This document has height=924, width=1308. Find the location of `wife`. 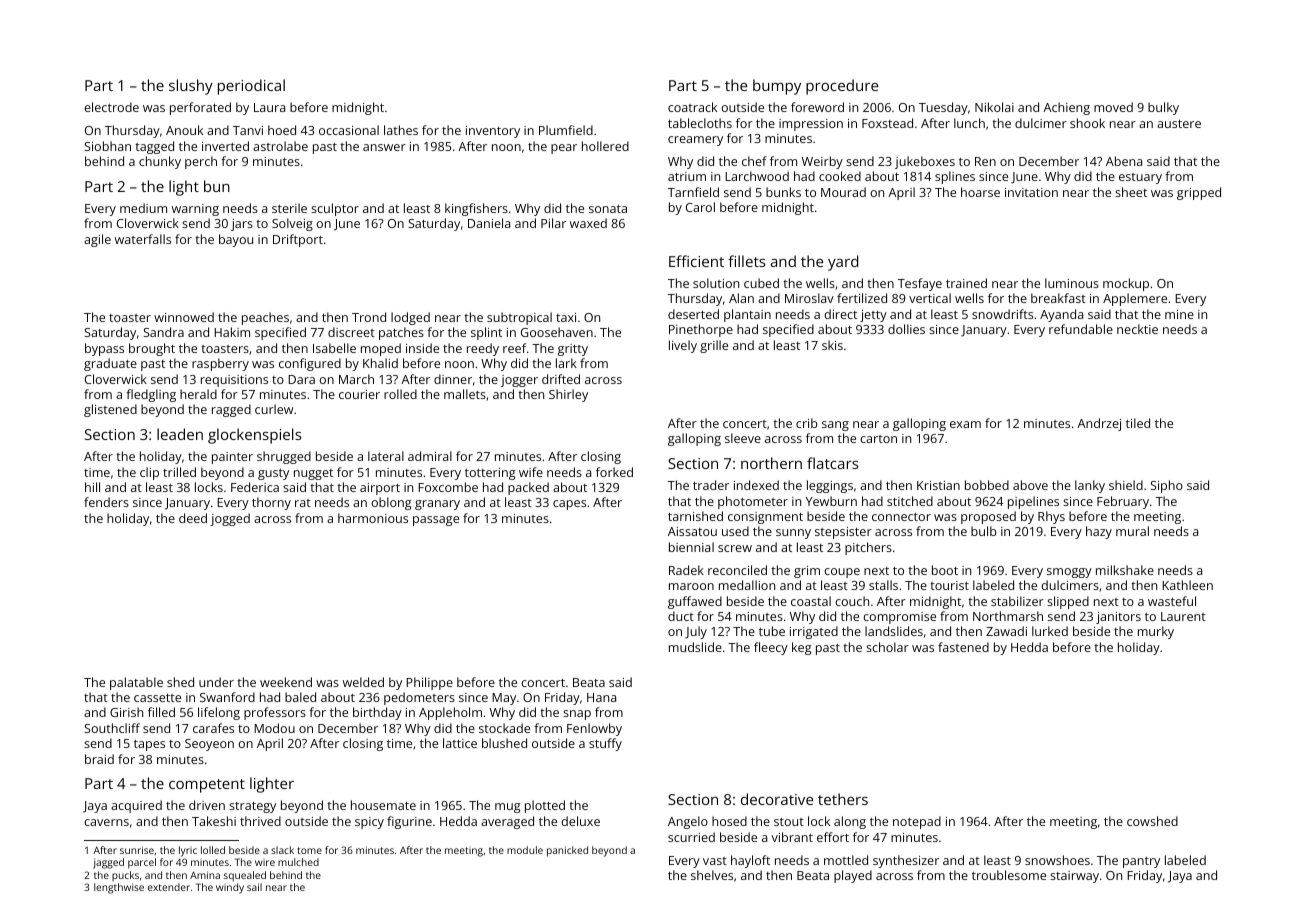

wife is located at coordinates (531, 472).
